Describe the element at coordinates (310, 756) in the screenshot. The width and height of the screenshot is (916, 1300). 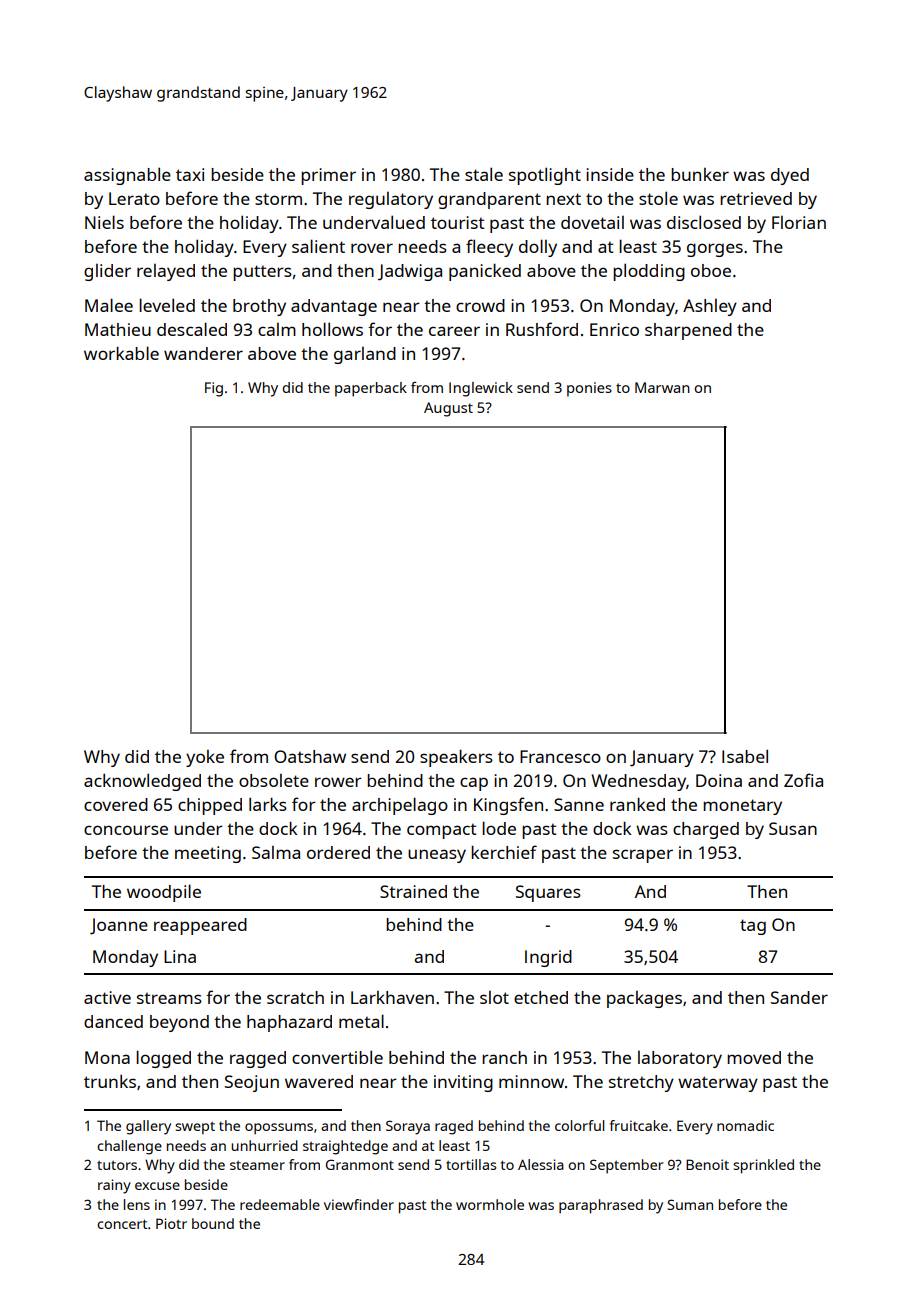
I see `Oatshaw` at that location.
